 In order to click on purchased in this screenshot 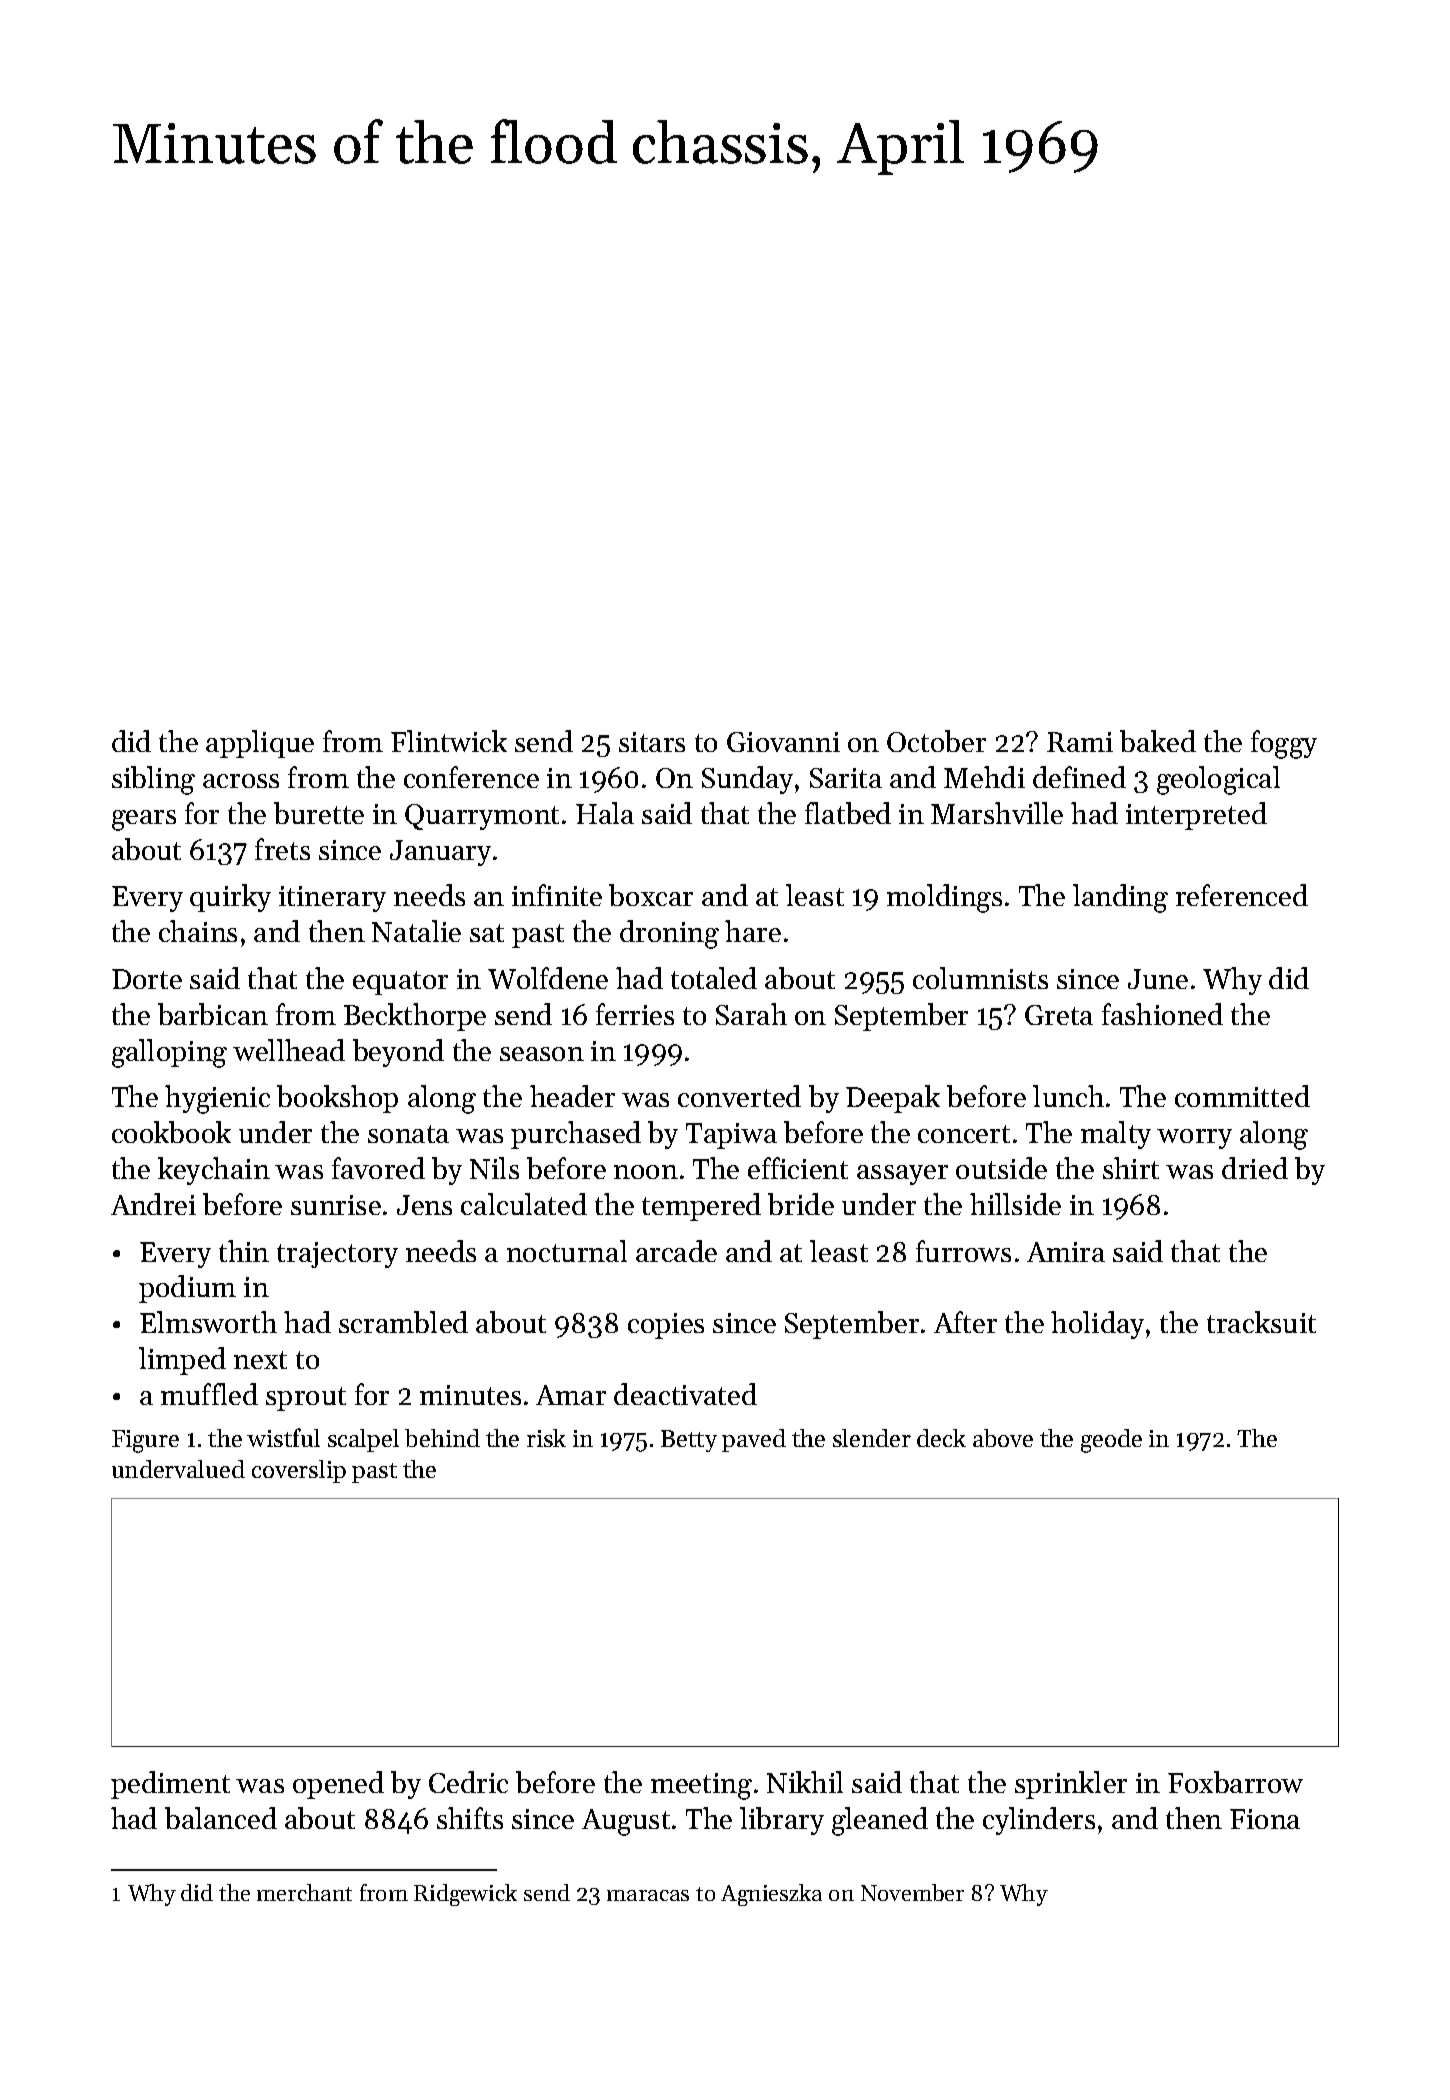, I will do `click(576, 1135)`.
